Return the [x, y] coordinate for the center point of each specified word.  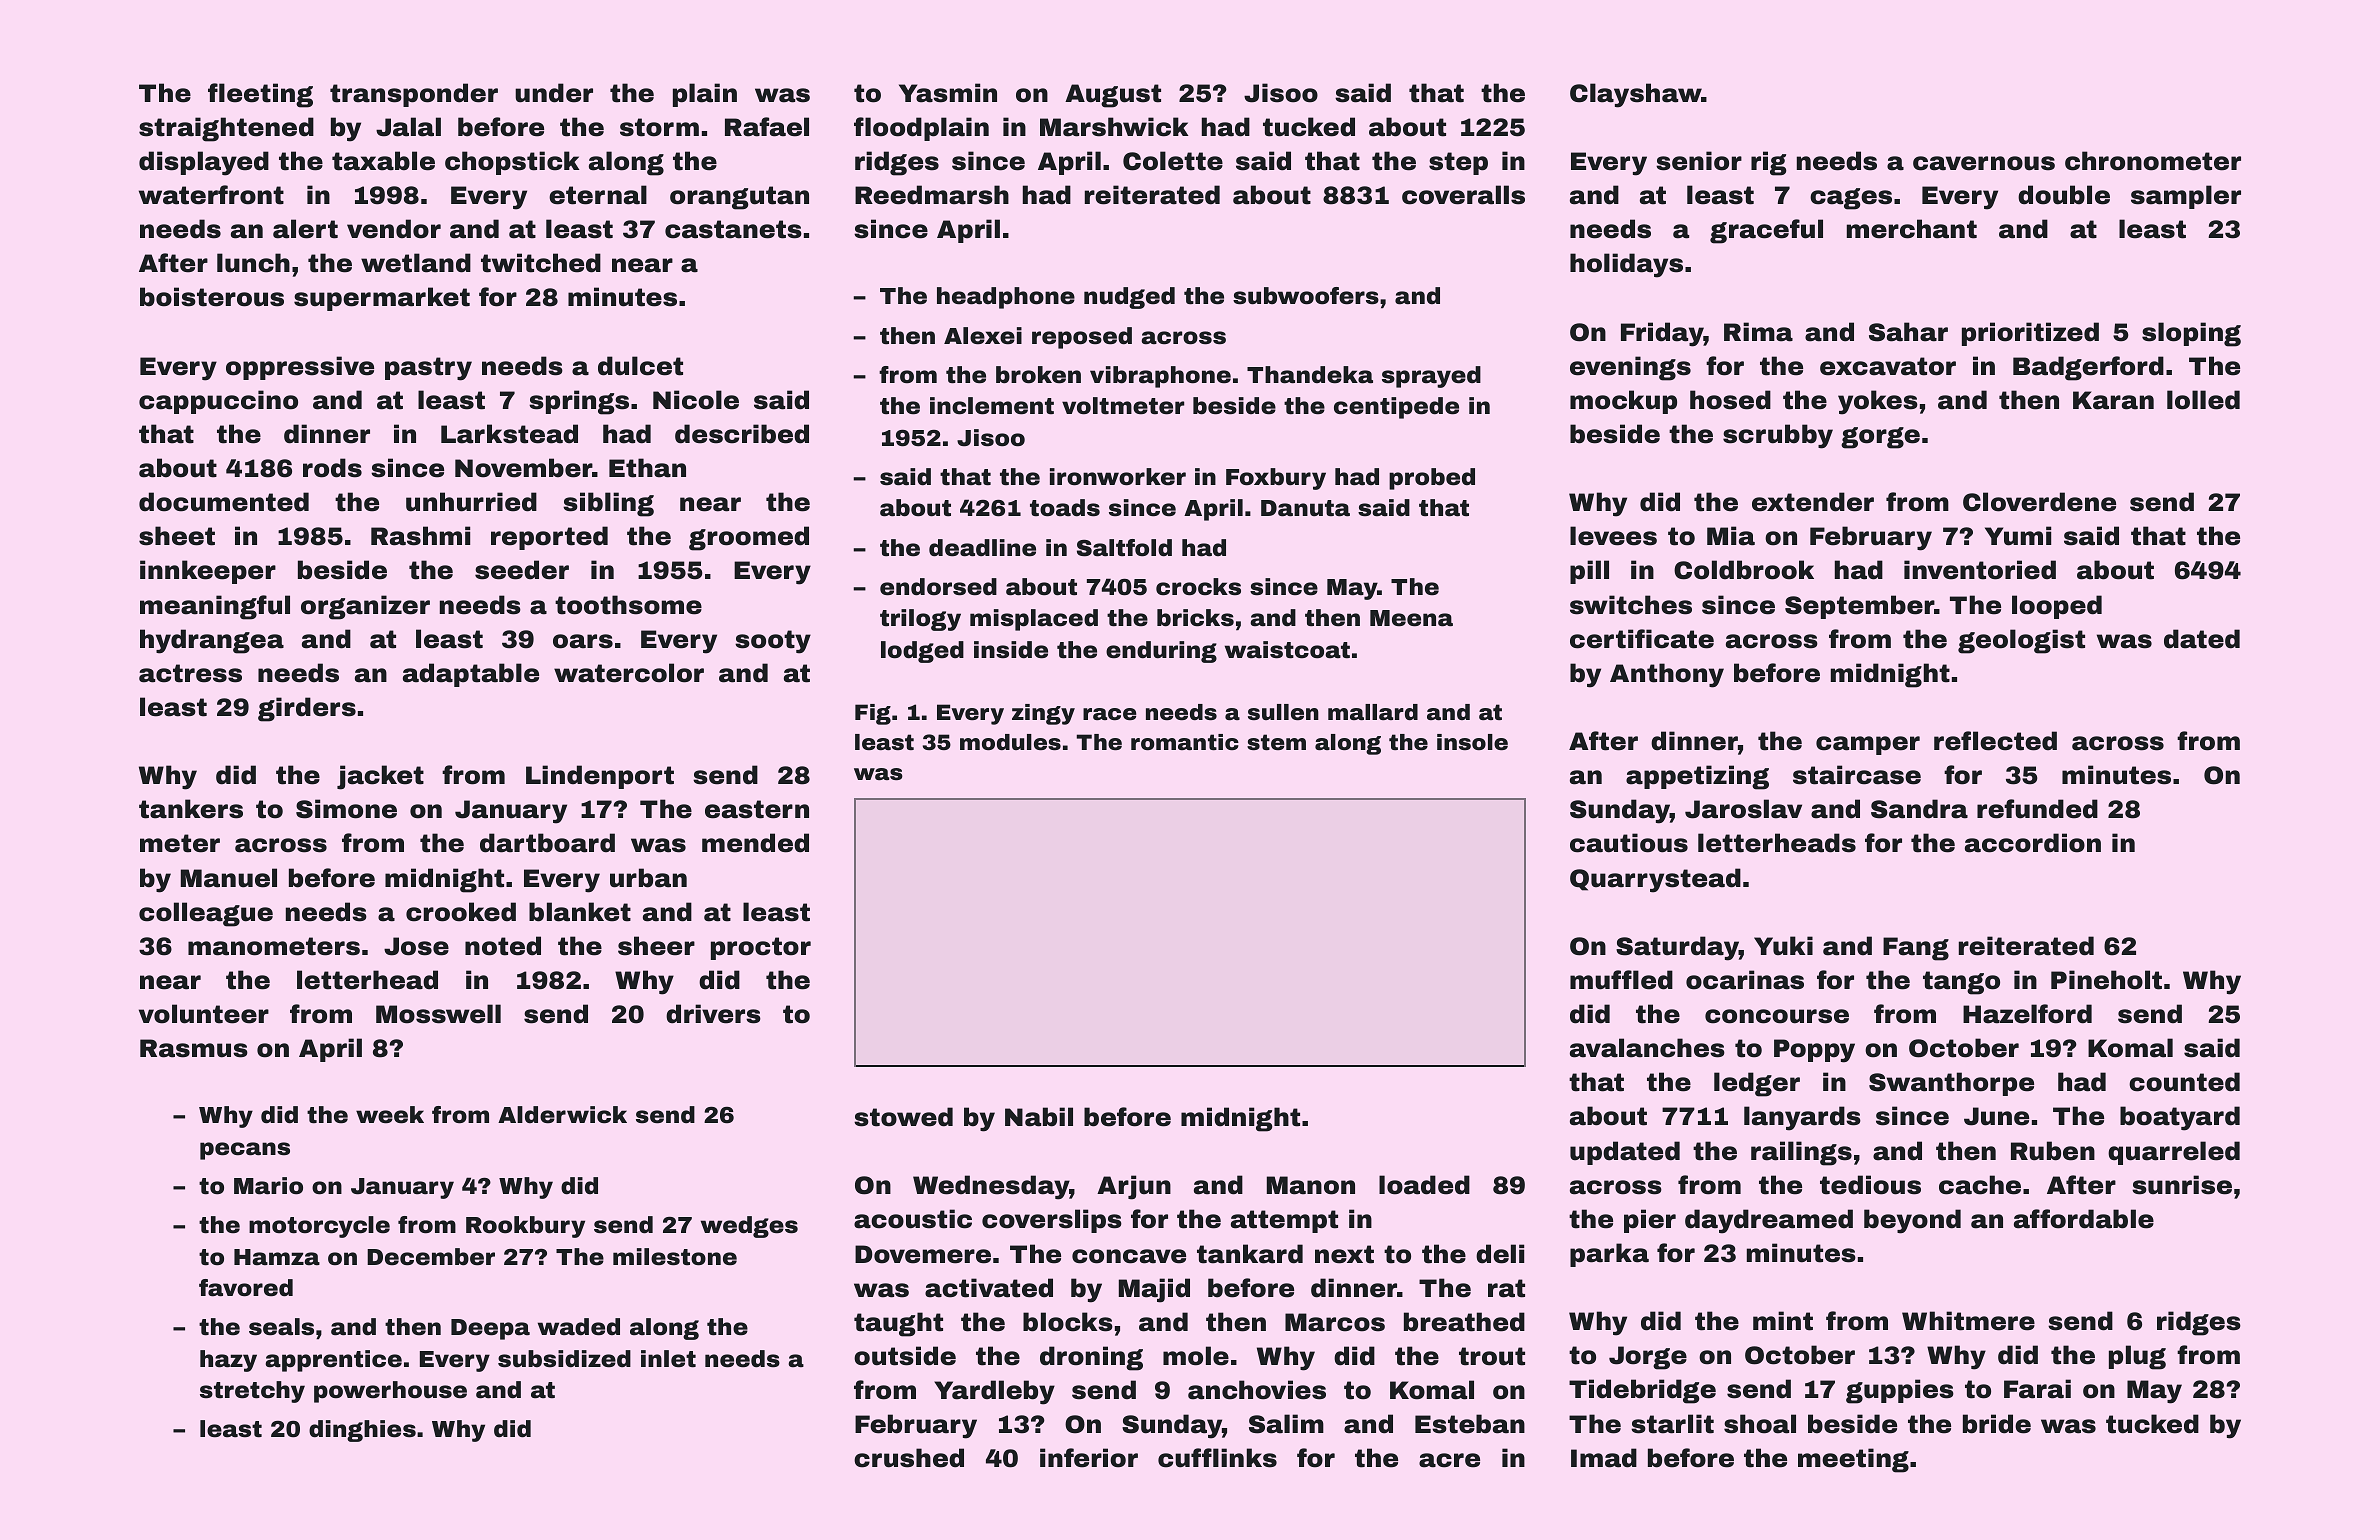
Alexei [983, 336]
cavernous [1984, 163]
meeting [1853, 1460]
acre [1449, 1460]
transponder [414, 95]
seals [281, 1327]
